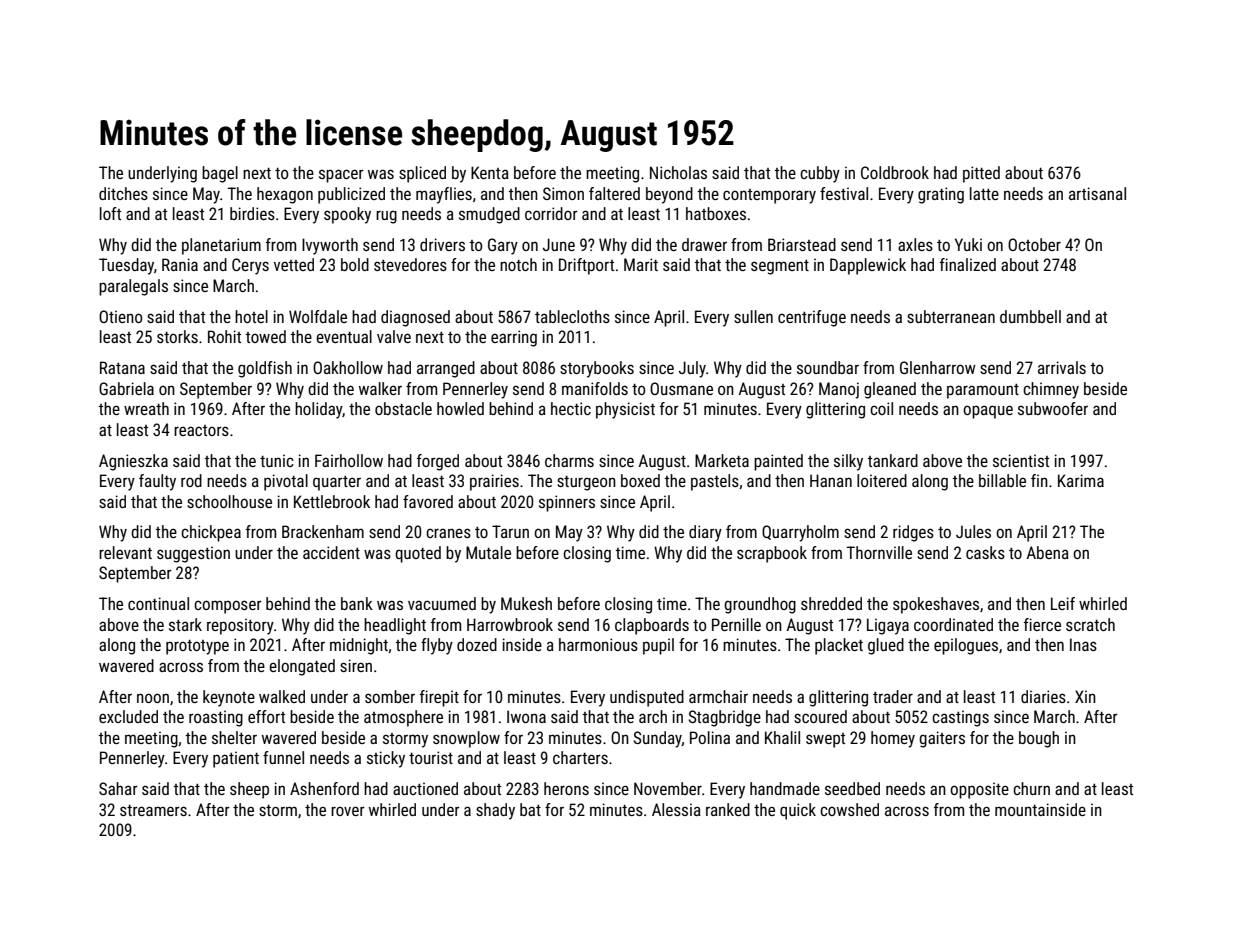  Describe the element at coordinates (1030, 316) in the image. I see `dumbbell` at that location.
